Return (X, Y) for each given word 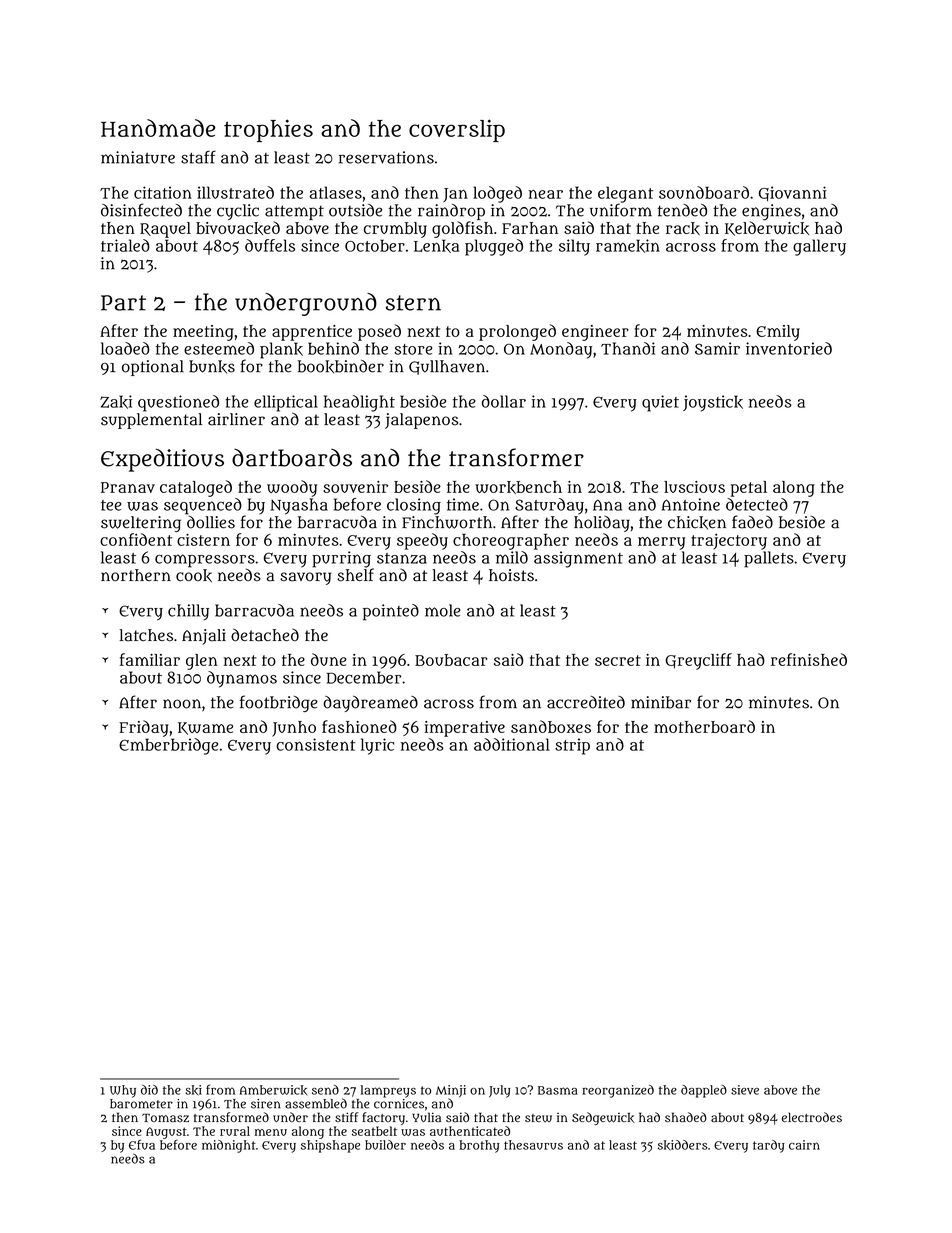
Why (123, 1091)
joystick (713, 403)
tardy (769, 1146)
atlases (335, 192)
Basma (558, 1090)
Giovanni (793, 193)
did (149, 1090)
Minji (451, 1091)
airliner (236, 419)
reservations (386, 157)
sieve (745, 1090)
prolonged (517, 332)
